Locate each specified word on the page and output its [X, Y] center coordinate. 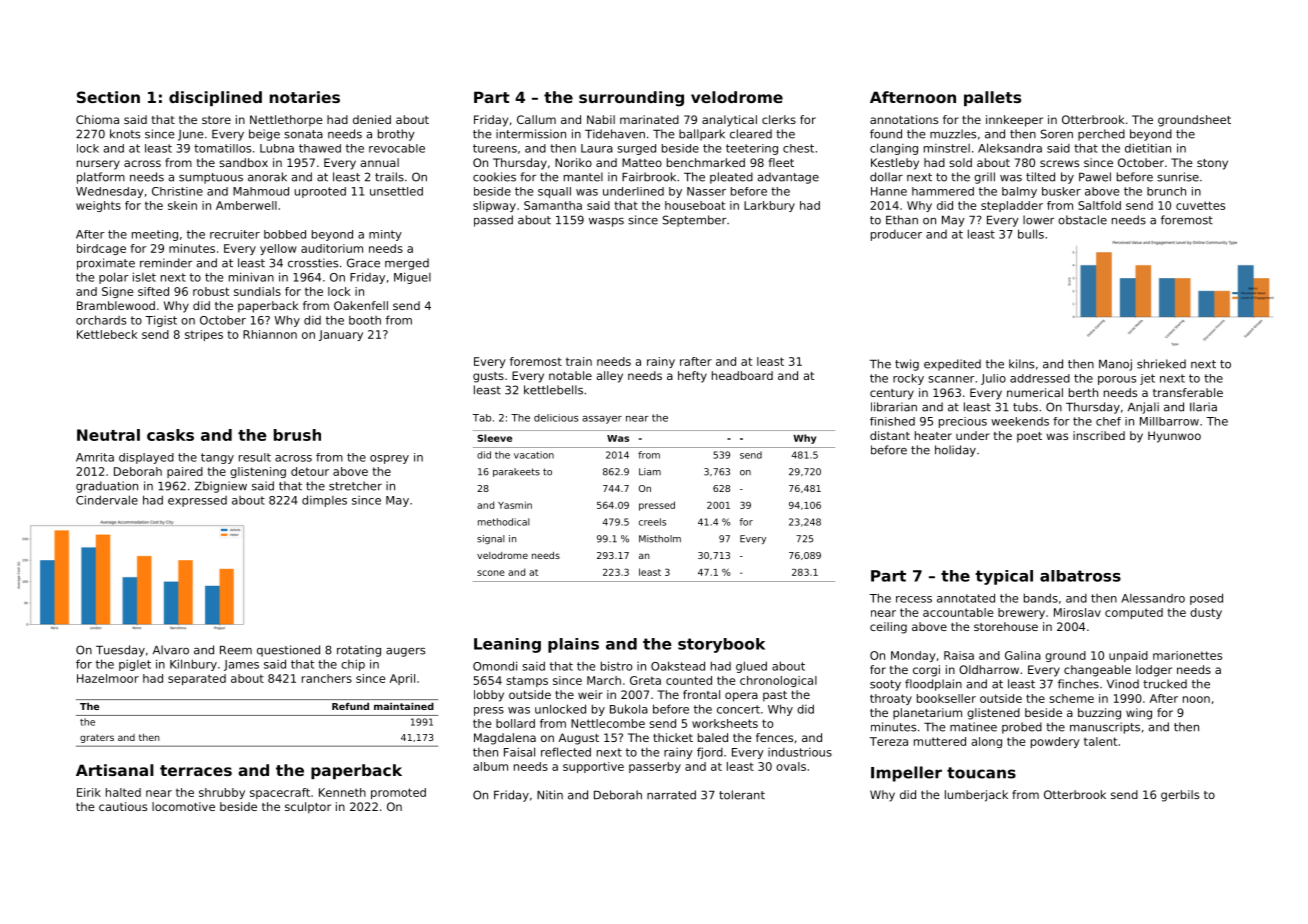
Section [108, 97]
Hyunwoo [1174, 437]
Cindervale [107, 500]
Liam [650, 472]
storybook [721, 645]
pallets [992, 98]
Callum [536, 119]
